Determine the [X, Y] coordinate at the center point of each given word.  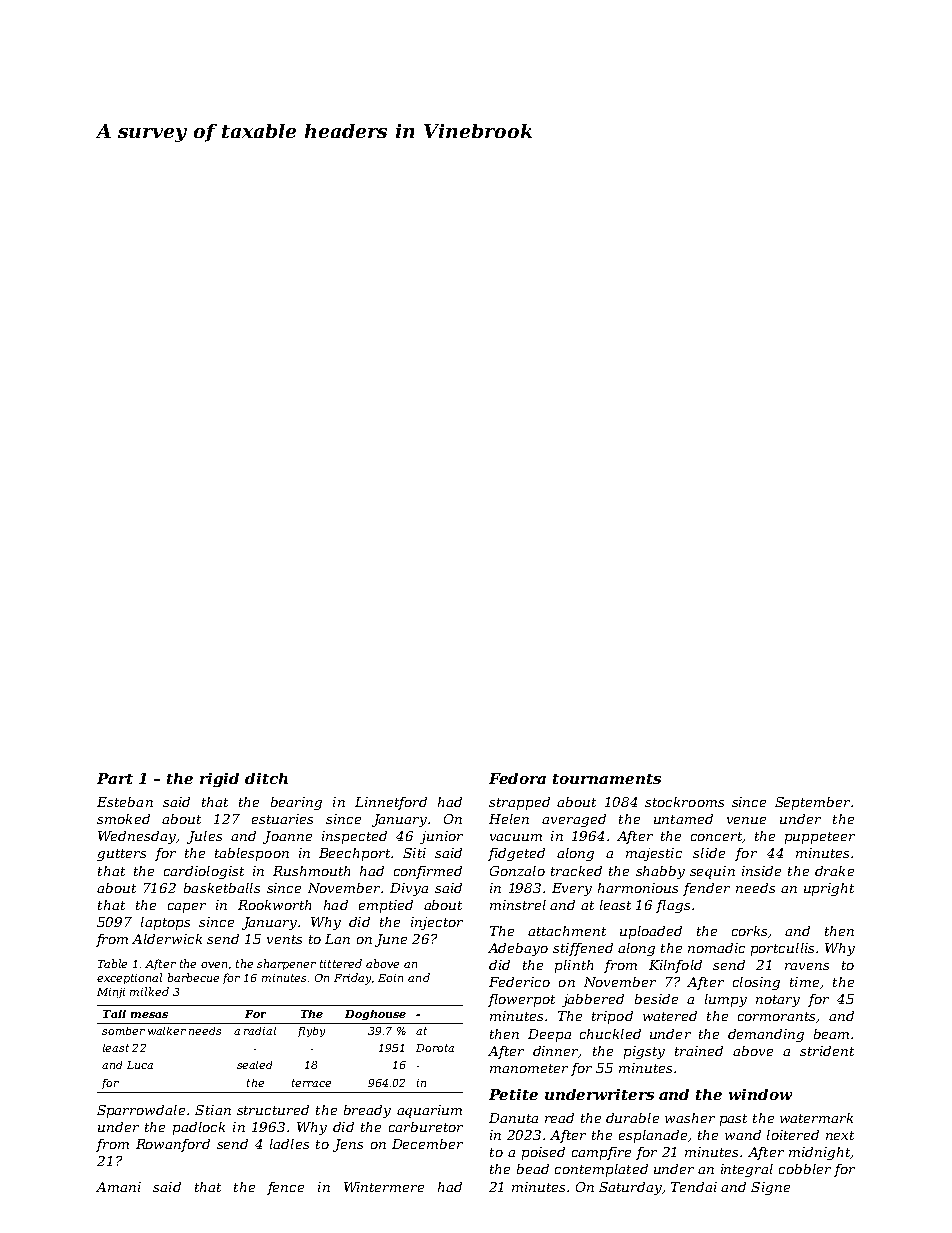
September [812, 803]
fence [285, 1188]
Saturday [630, 1188]
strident [827, 1051]
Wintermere [384, 1187]
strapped [519, 803]
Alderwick [167, 939]
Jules [204, 837]
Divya [409, 889]
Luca [140, 1065]
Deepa [549, 1035]
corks [749, 931]
